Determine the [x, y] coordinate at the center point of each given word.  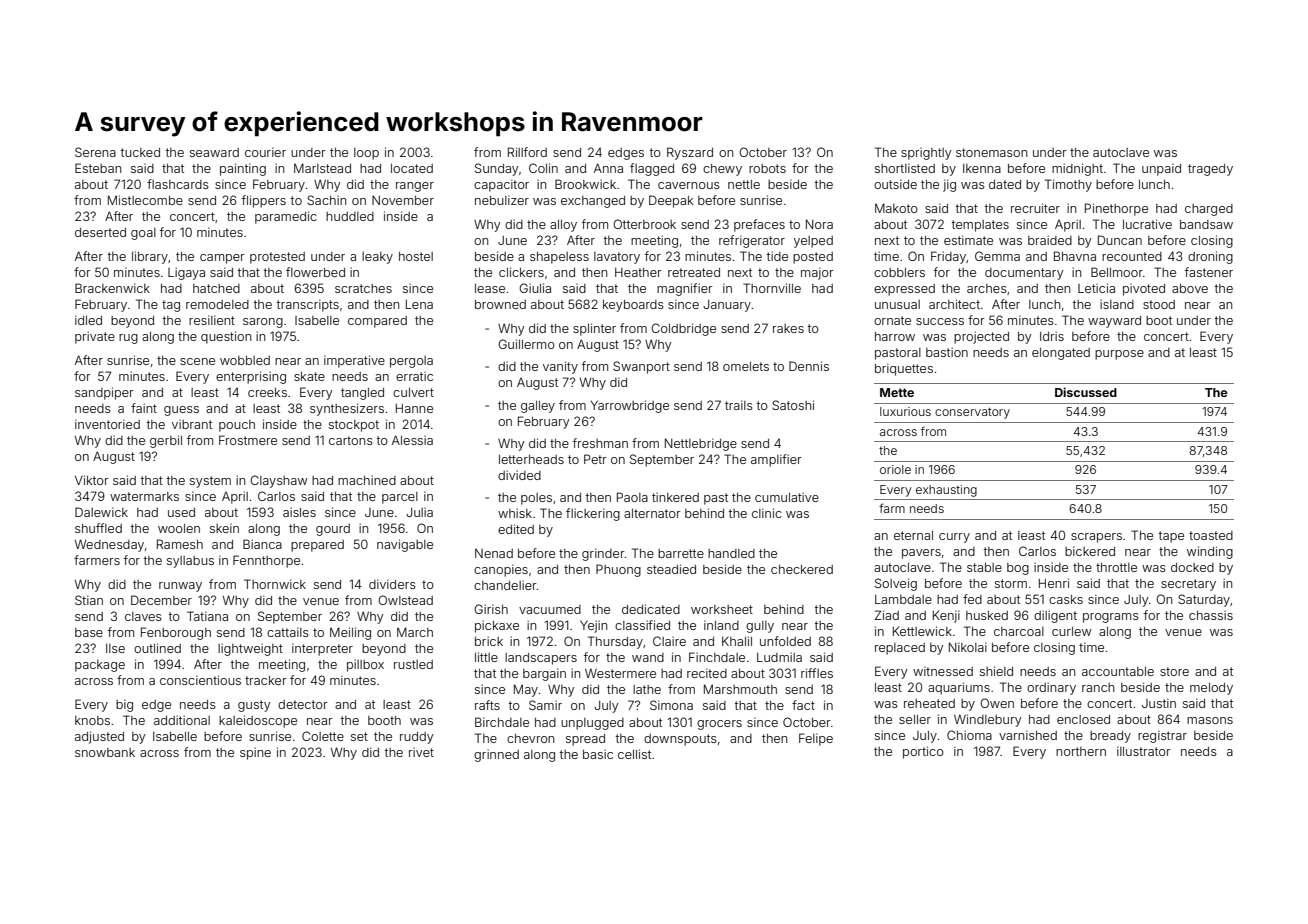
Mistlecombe [145, 200]
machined [367, 480]
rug [128, 339]
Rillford [527, 152]
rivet [421, 752]
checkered [802, 569]
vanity [560, 367]
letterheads [531, 459]
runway [180, 587]
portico [923, 752]
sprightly [926, 153]
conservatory [972, 413]
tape [1171, 537]
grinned [496, 755]
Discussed [1086, 392]
